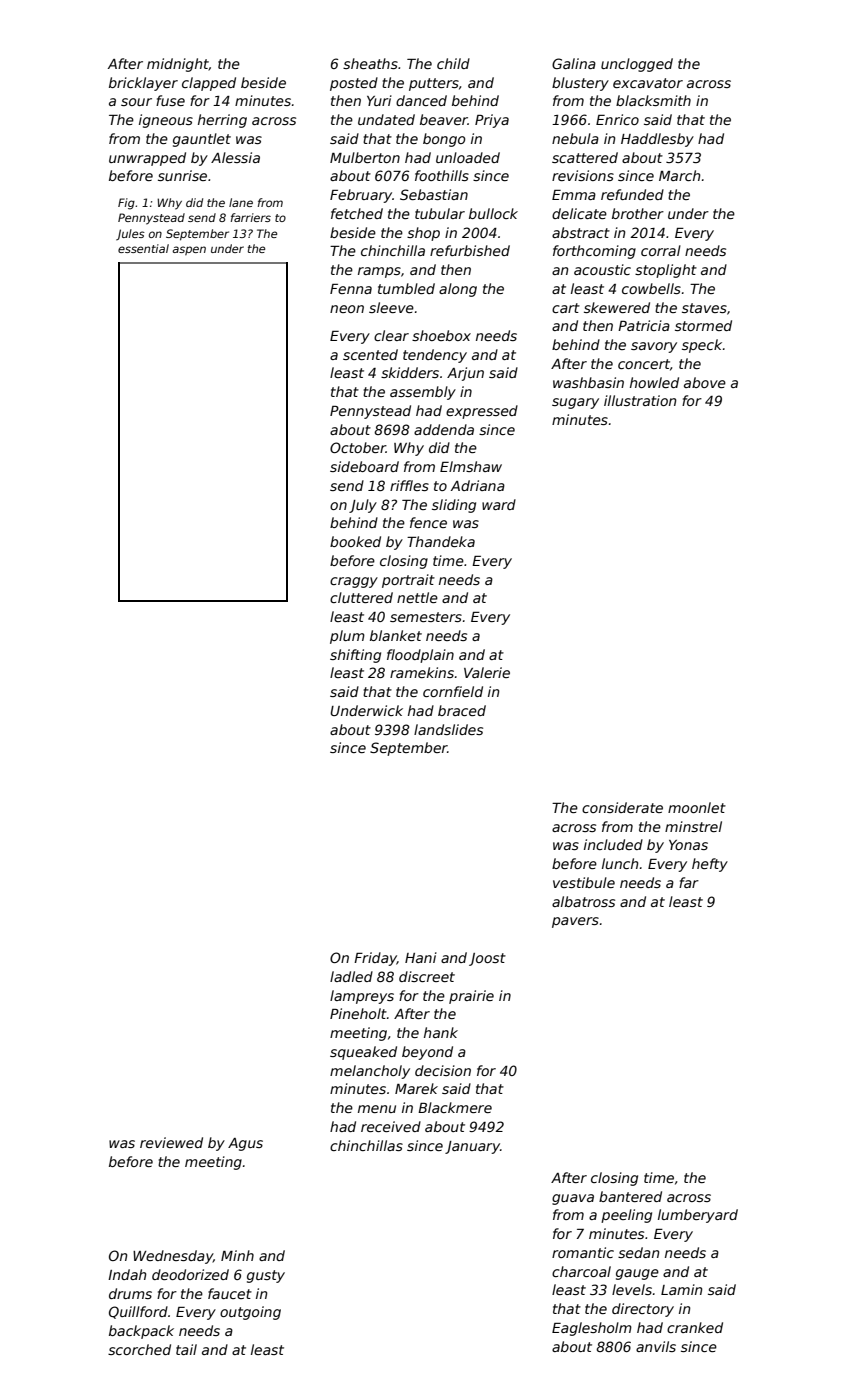 The image size is (849, 1400). I want to click on ramps, so click(379, 272).
